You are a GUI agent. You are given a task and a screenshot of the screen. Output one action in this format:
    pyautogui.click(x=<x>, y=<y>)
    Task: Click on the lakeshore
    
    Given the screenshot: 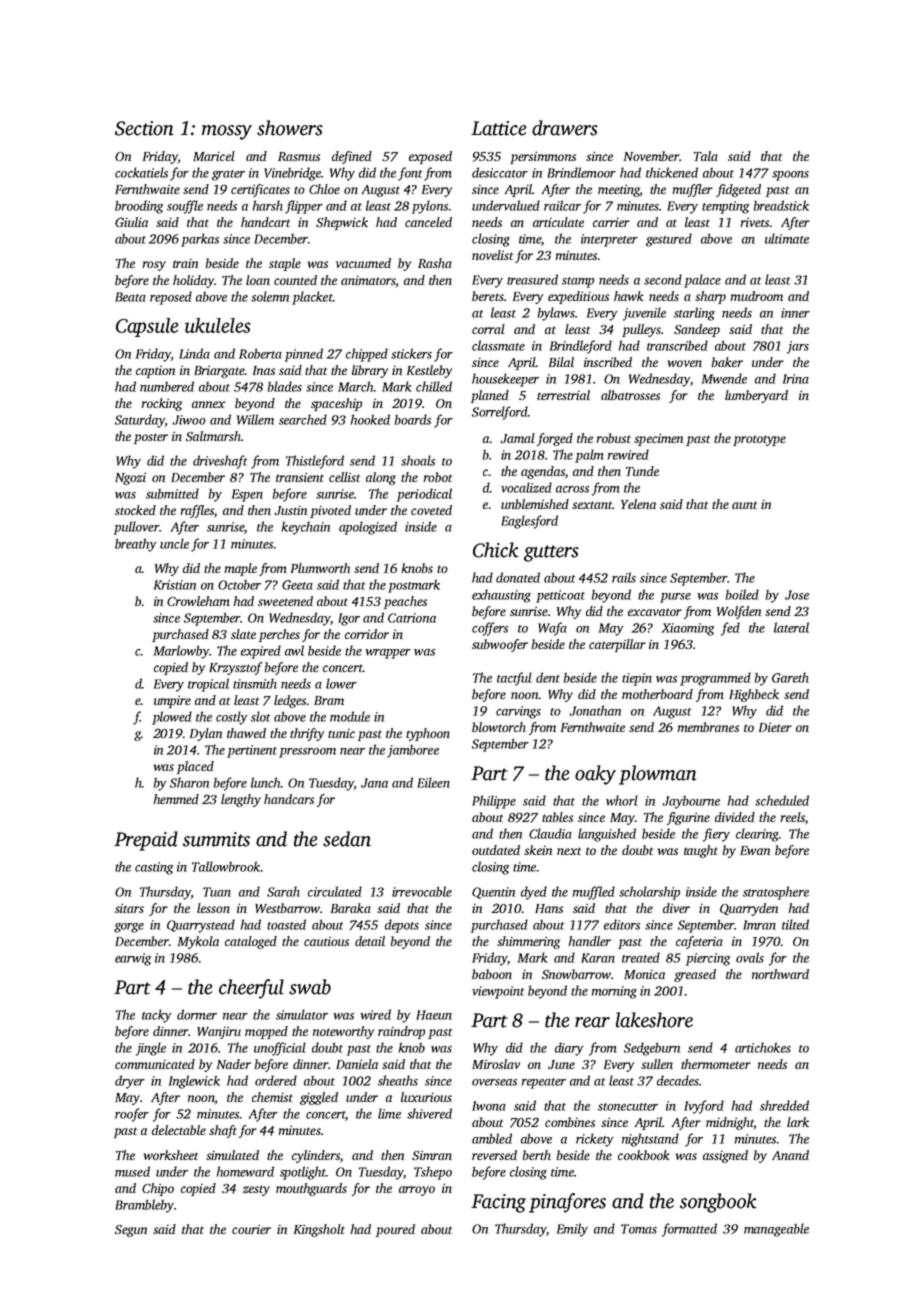 What is the action you would take?
    pyautogui.click(x=654, y=1020)
